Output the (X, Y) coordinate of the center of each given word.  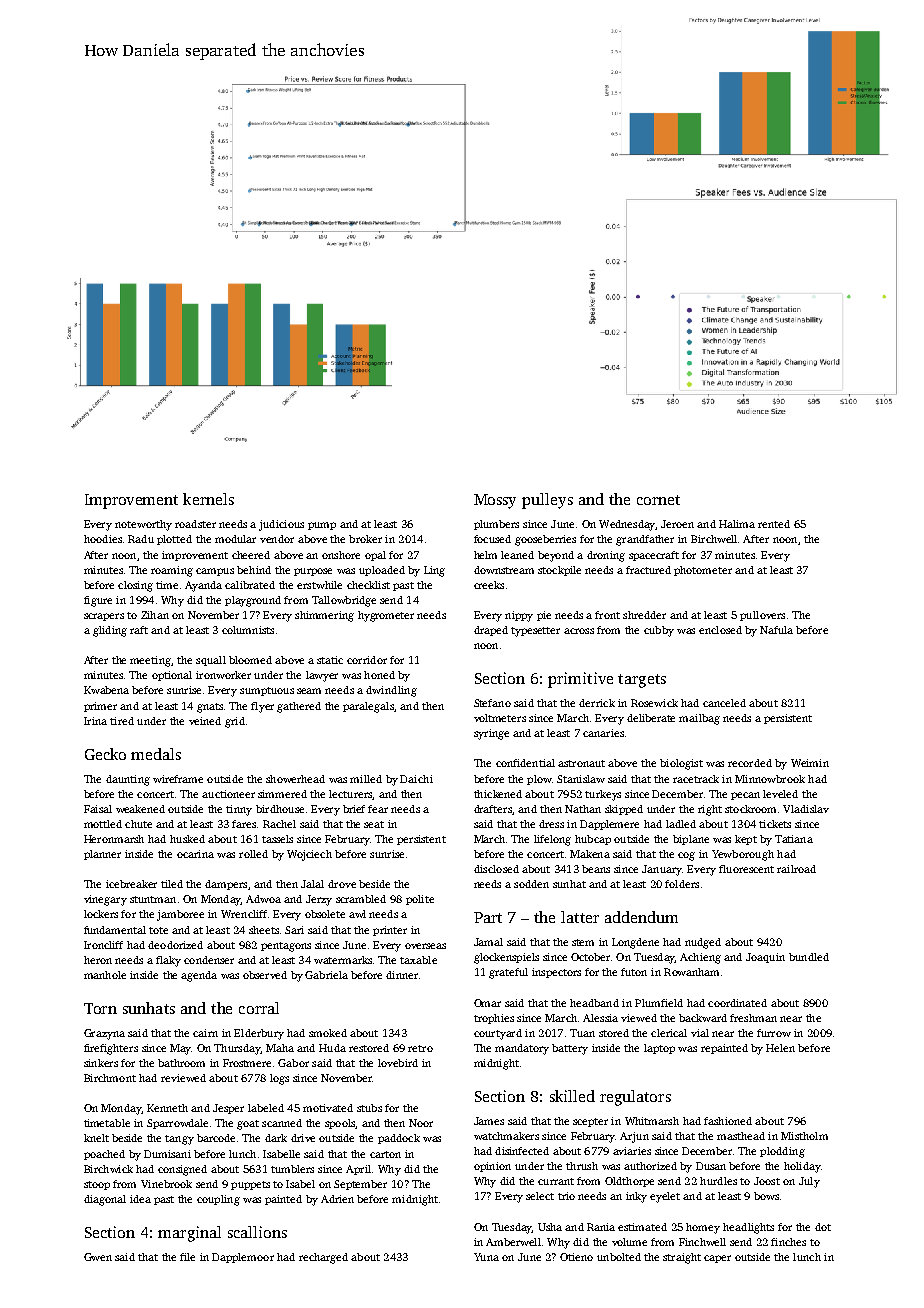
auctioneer (228, 794)
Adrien (337, 1199)
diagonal (105, 1200)
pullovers (762, 616)
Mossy (495, 501)
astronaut (581, 763)
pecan (745, 796)
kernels (208, 499)
